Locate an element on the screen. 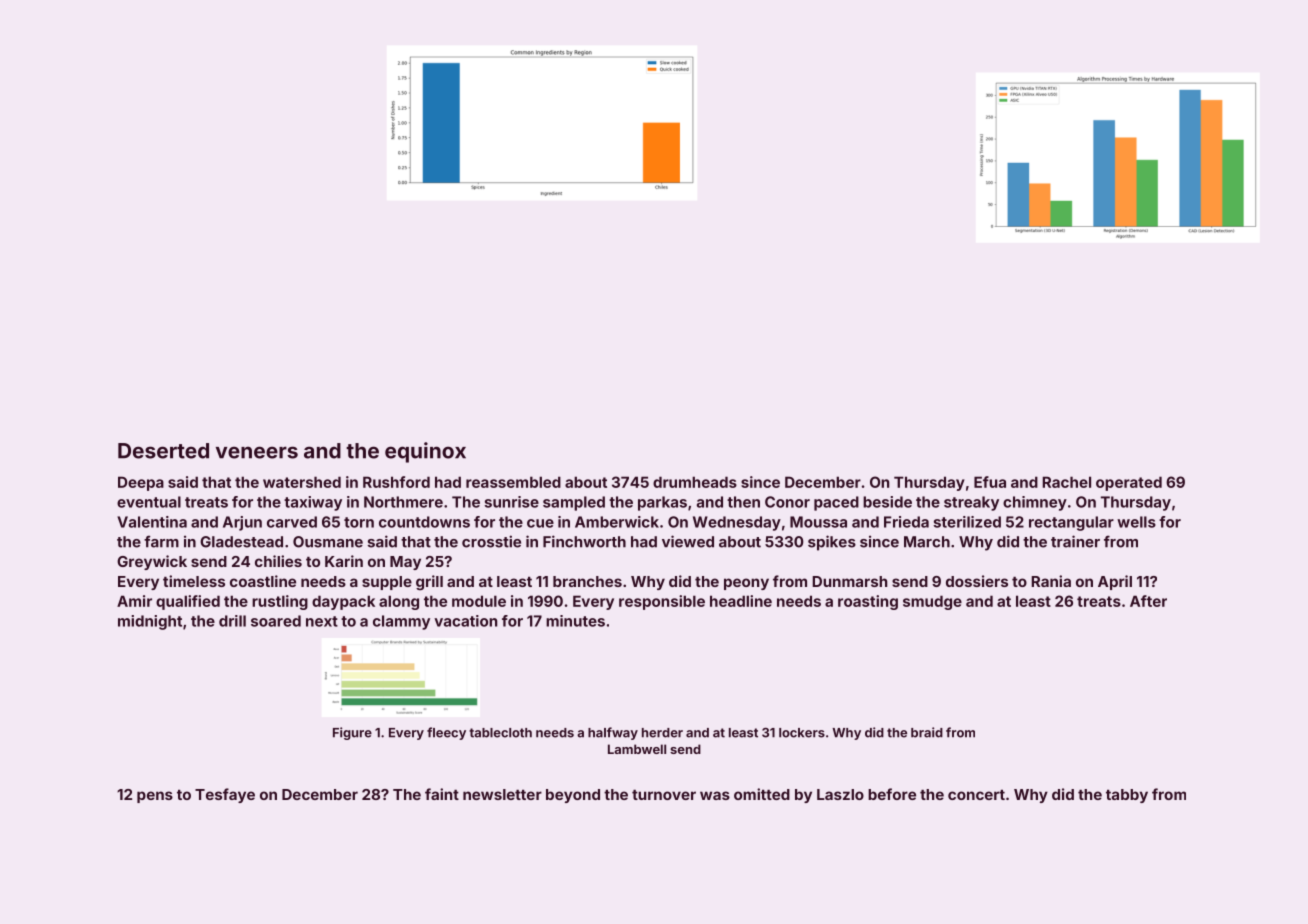  Rachel is located at coordinates (1067, 482).
